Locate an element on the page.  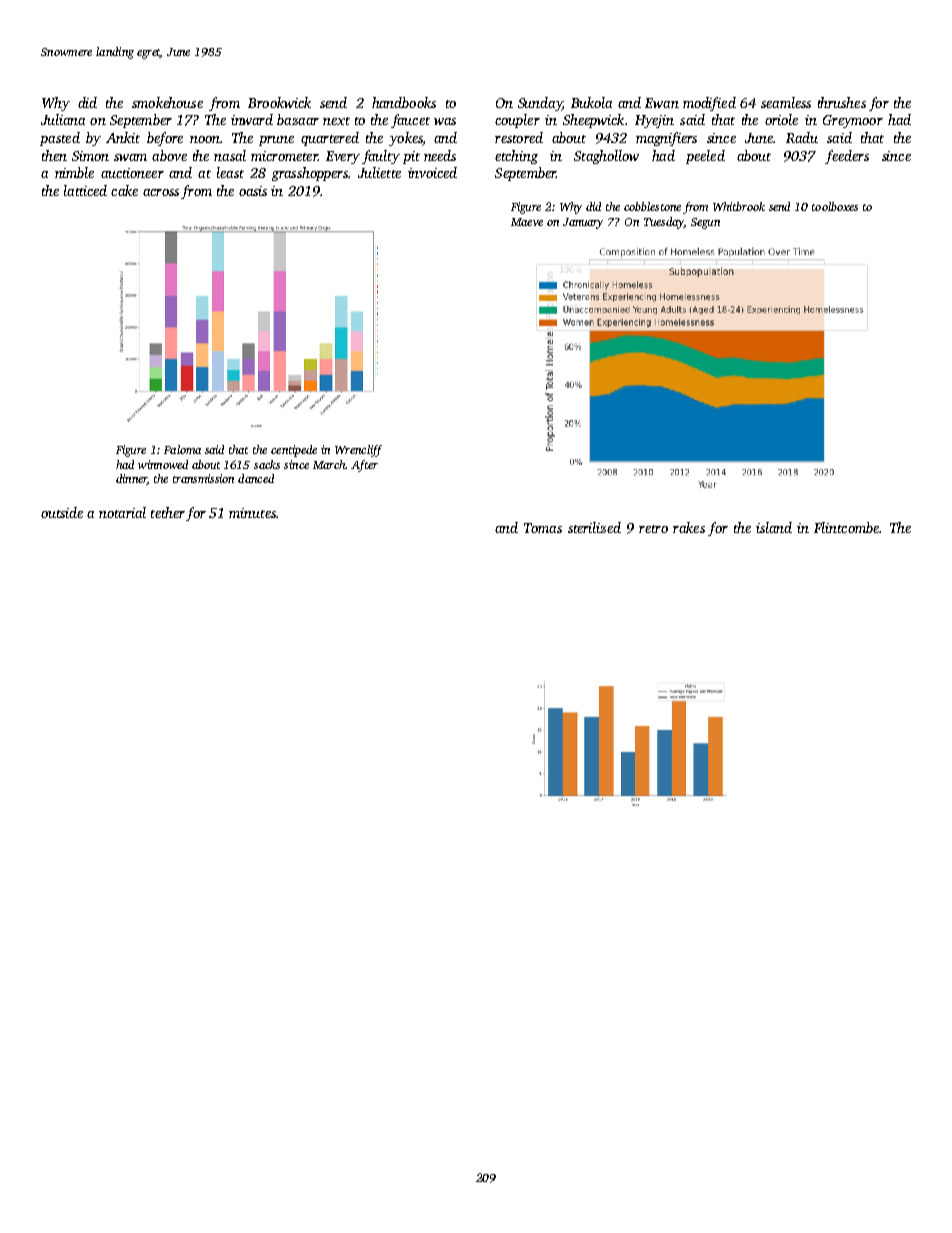
Greymoor is located at coordinates (853, 121).
